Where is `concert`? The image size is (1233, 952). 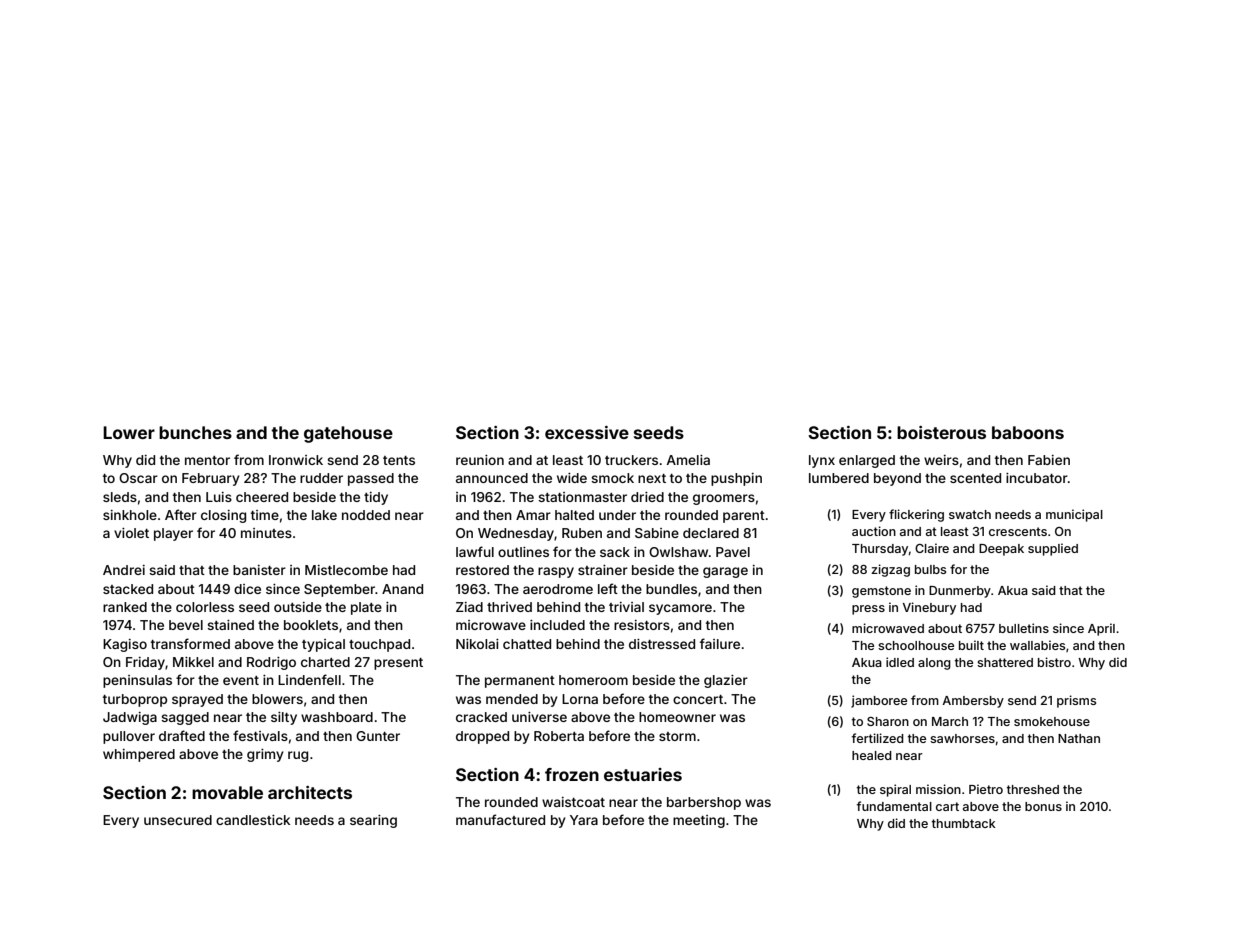 concert is located at coordinates (698, 699).
